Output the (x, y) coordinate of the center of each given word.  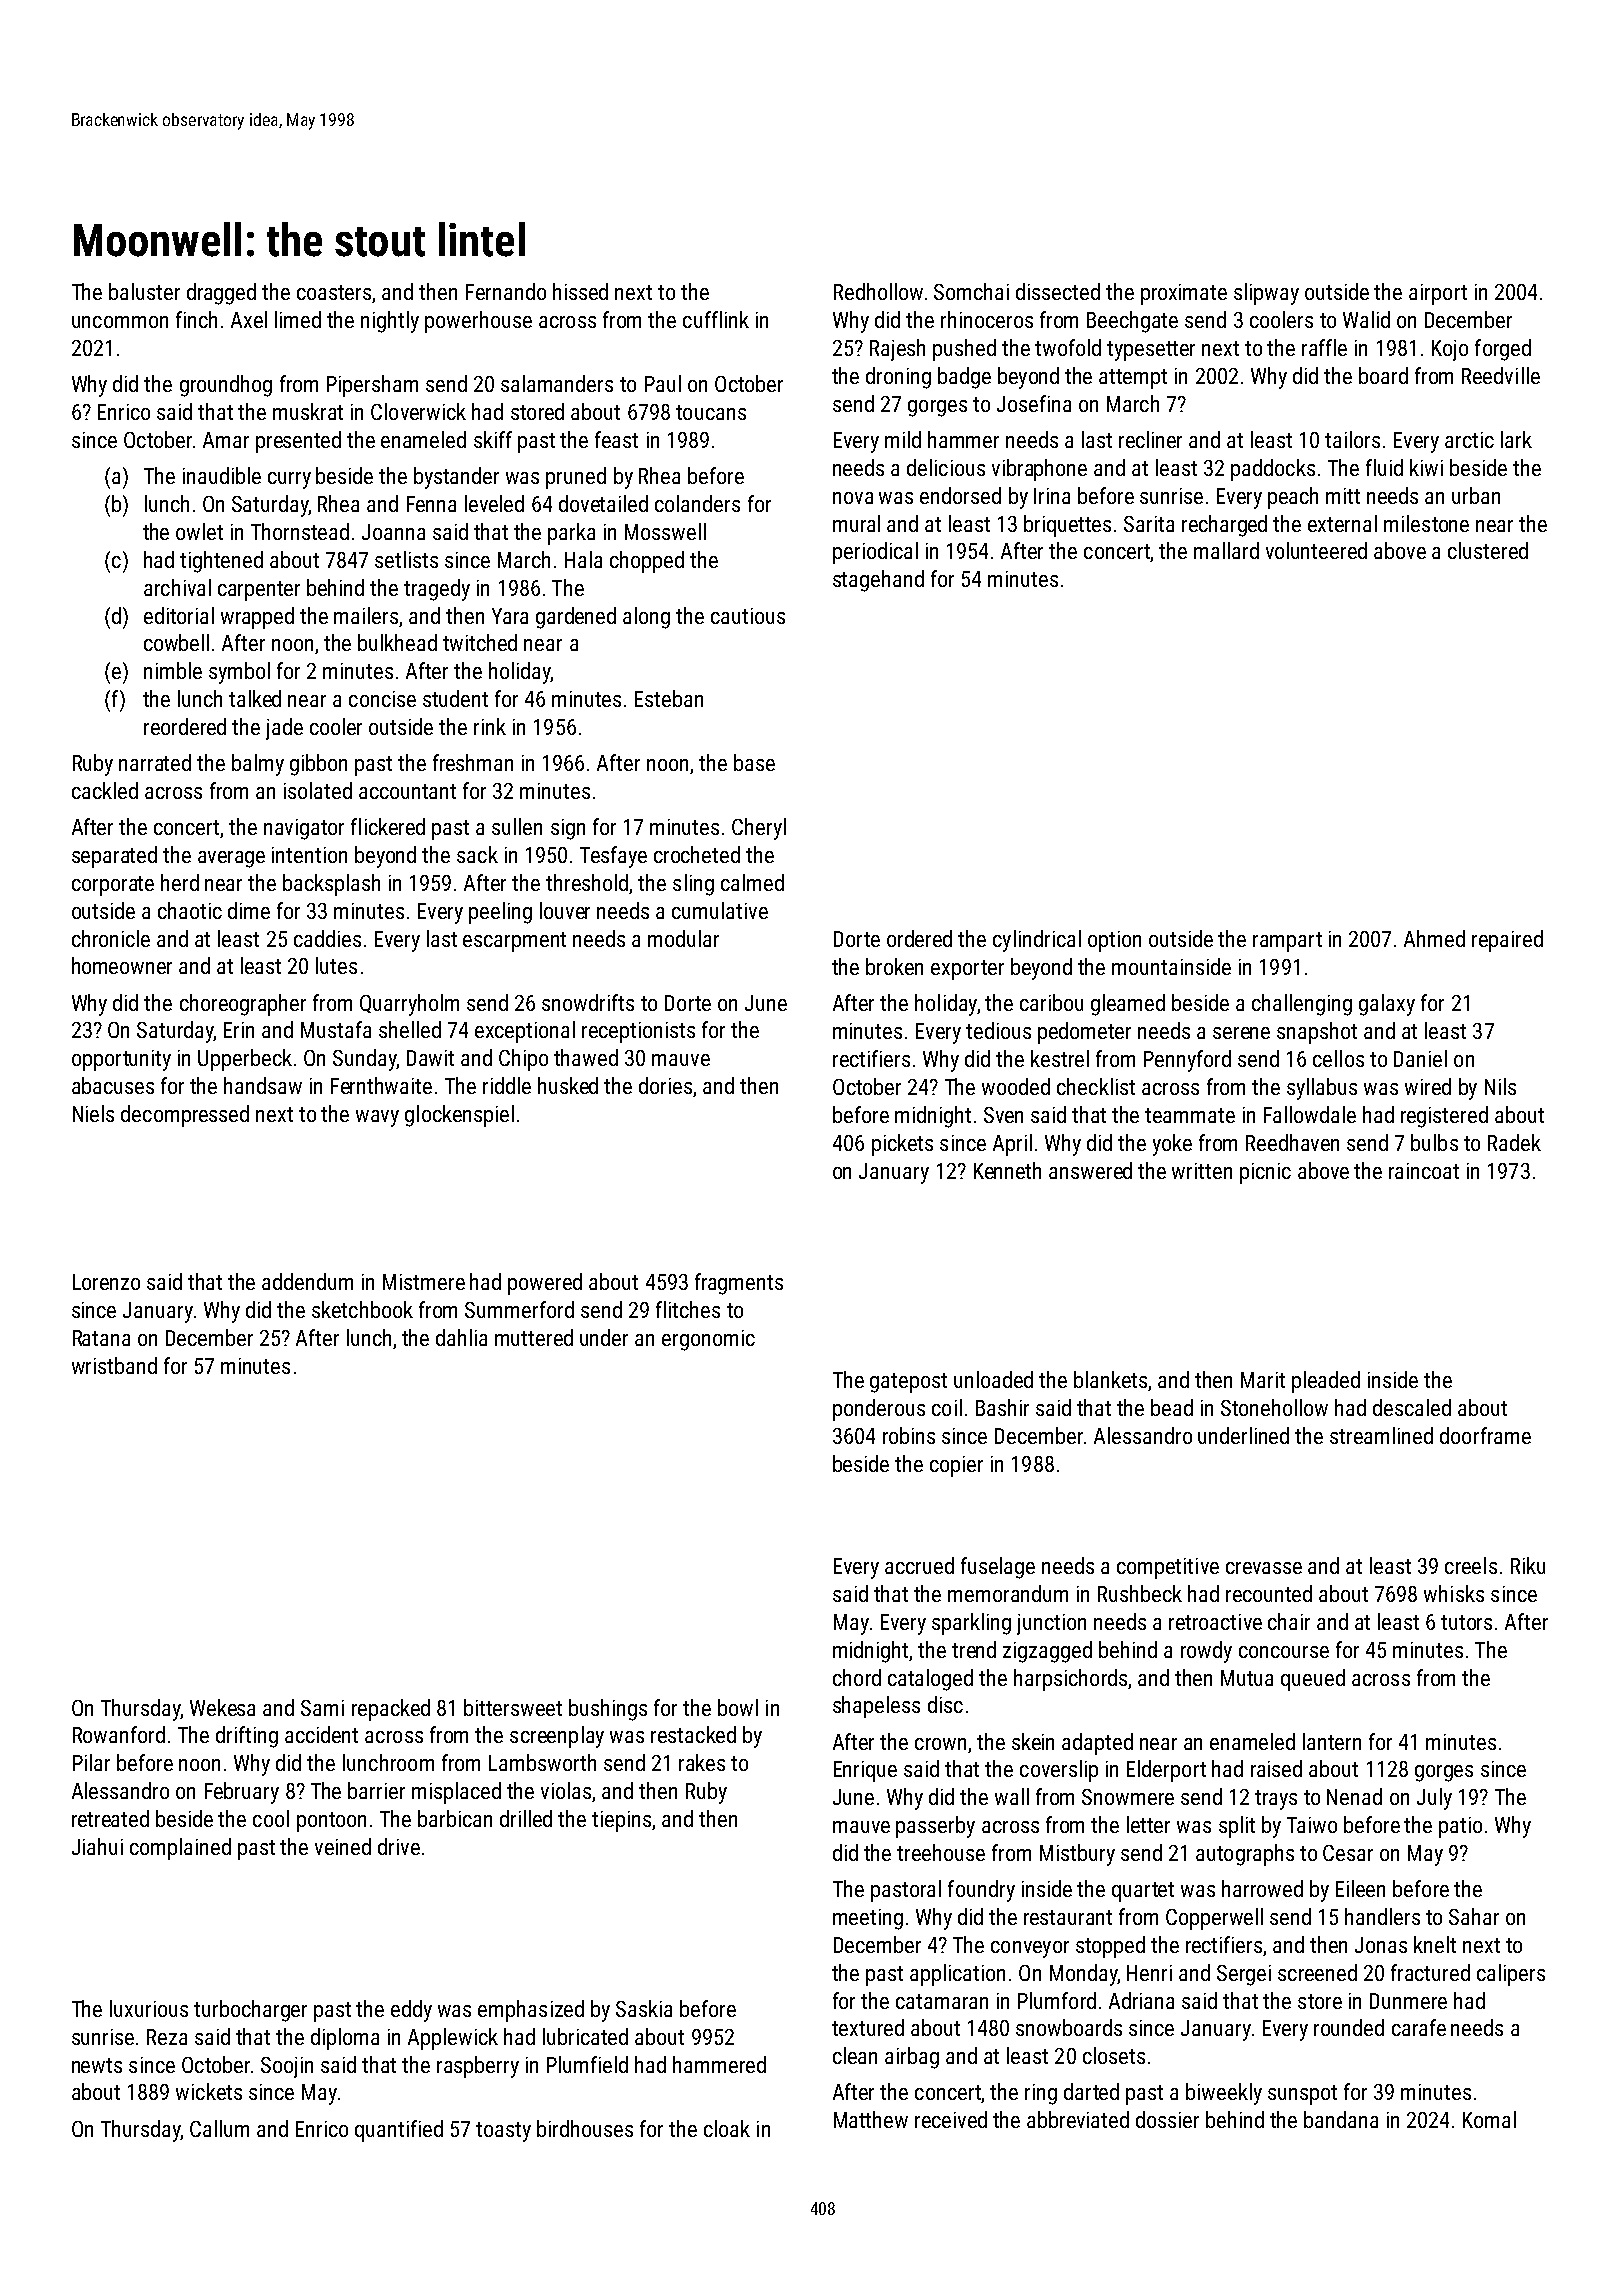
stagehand (878, 581)
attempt (1133, 379)
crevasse (1264, 1568)
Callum (219, 2128)
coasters (335, 294)
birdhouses (585, 2128)
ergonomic (708, 1340)
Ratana (101, 1338)
